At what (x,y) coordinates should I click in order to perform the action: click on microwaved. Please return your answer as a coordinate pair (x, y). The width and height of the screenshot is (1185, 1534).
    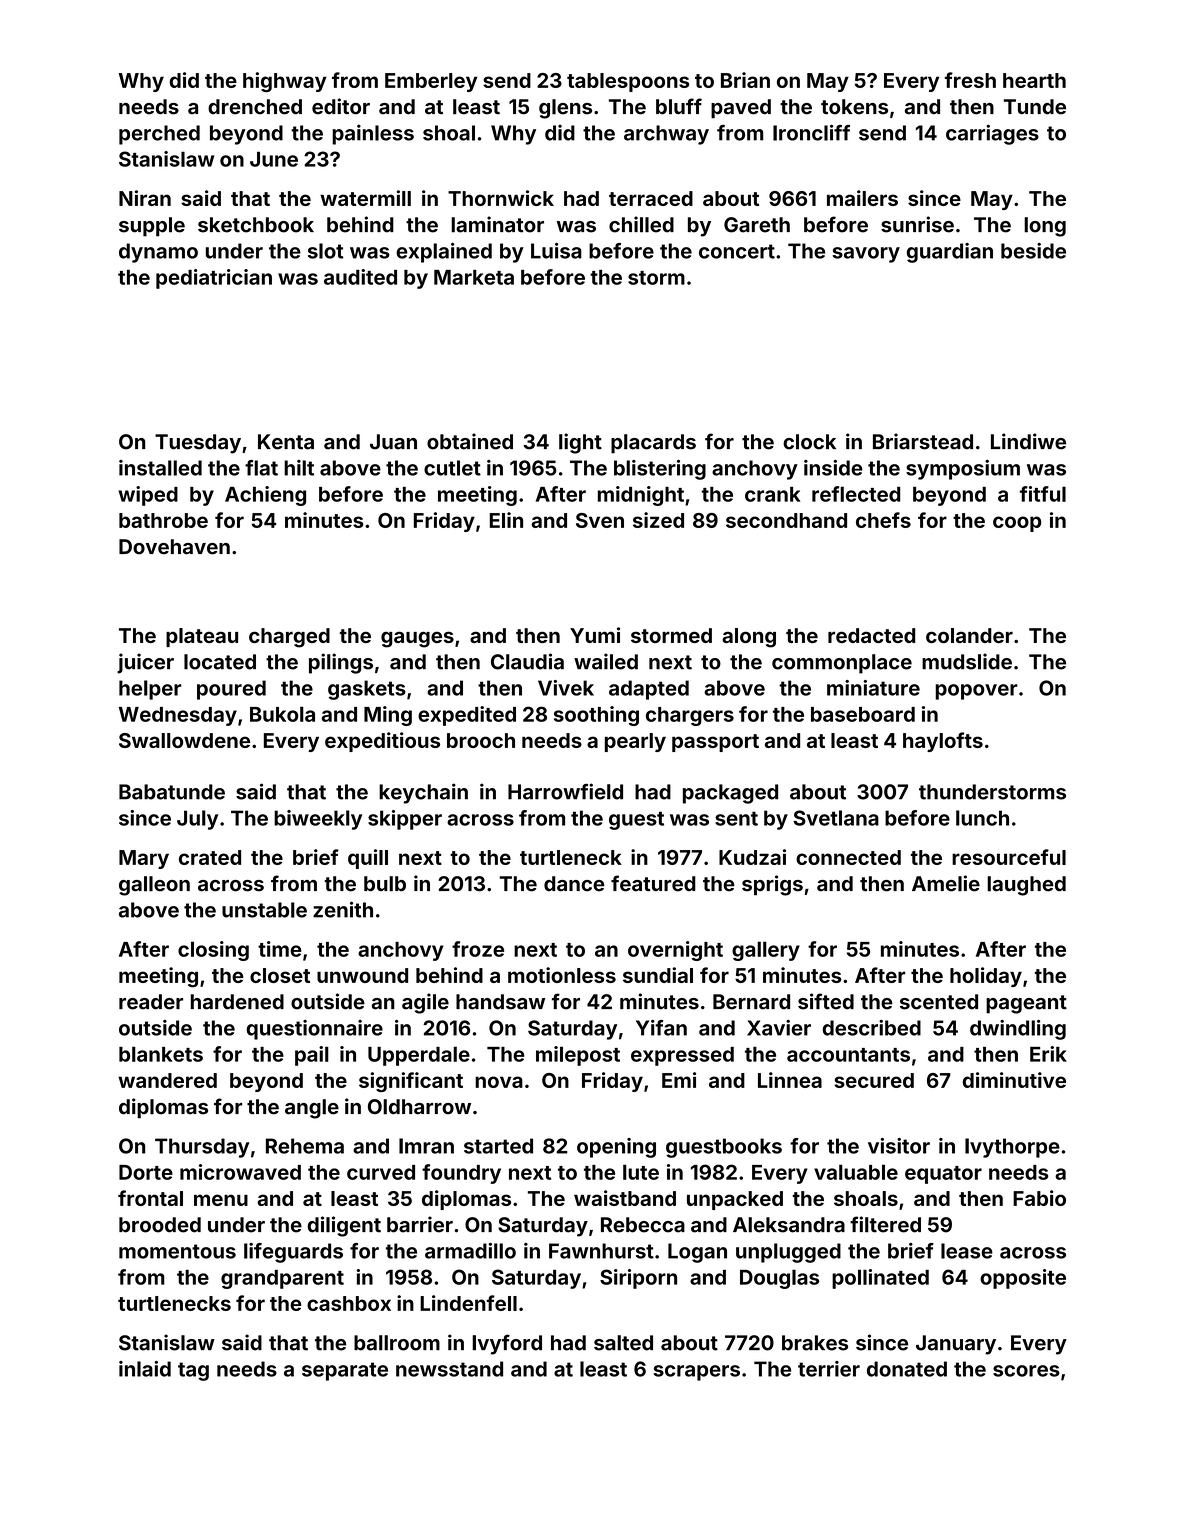
    Looking at the image, I should click on (240, 1172).
